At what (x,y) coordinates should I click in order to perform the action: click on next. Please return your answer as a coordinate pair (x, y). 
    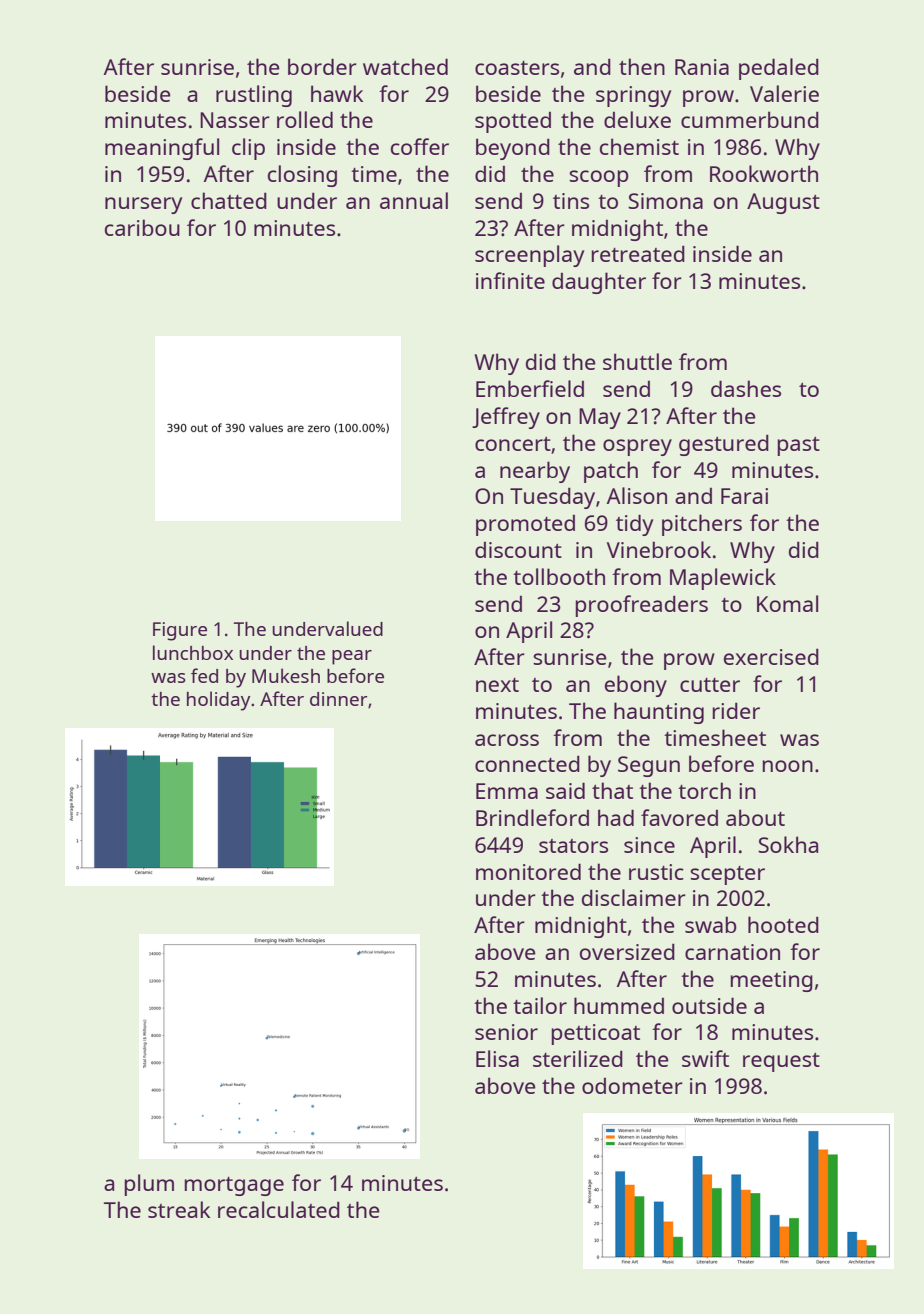
    Looking at the image, I should click on (497, 685).
